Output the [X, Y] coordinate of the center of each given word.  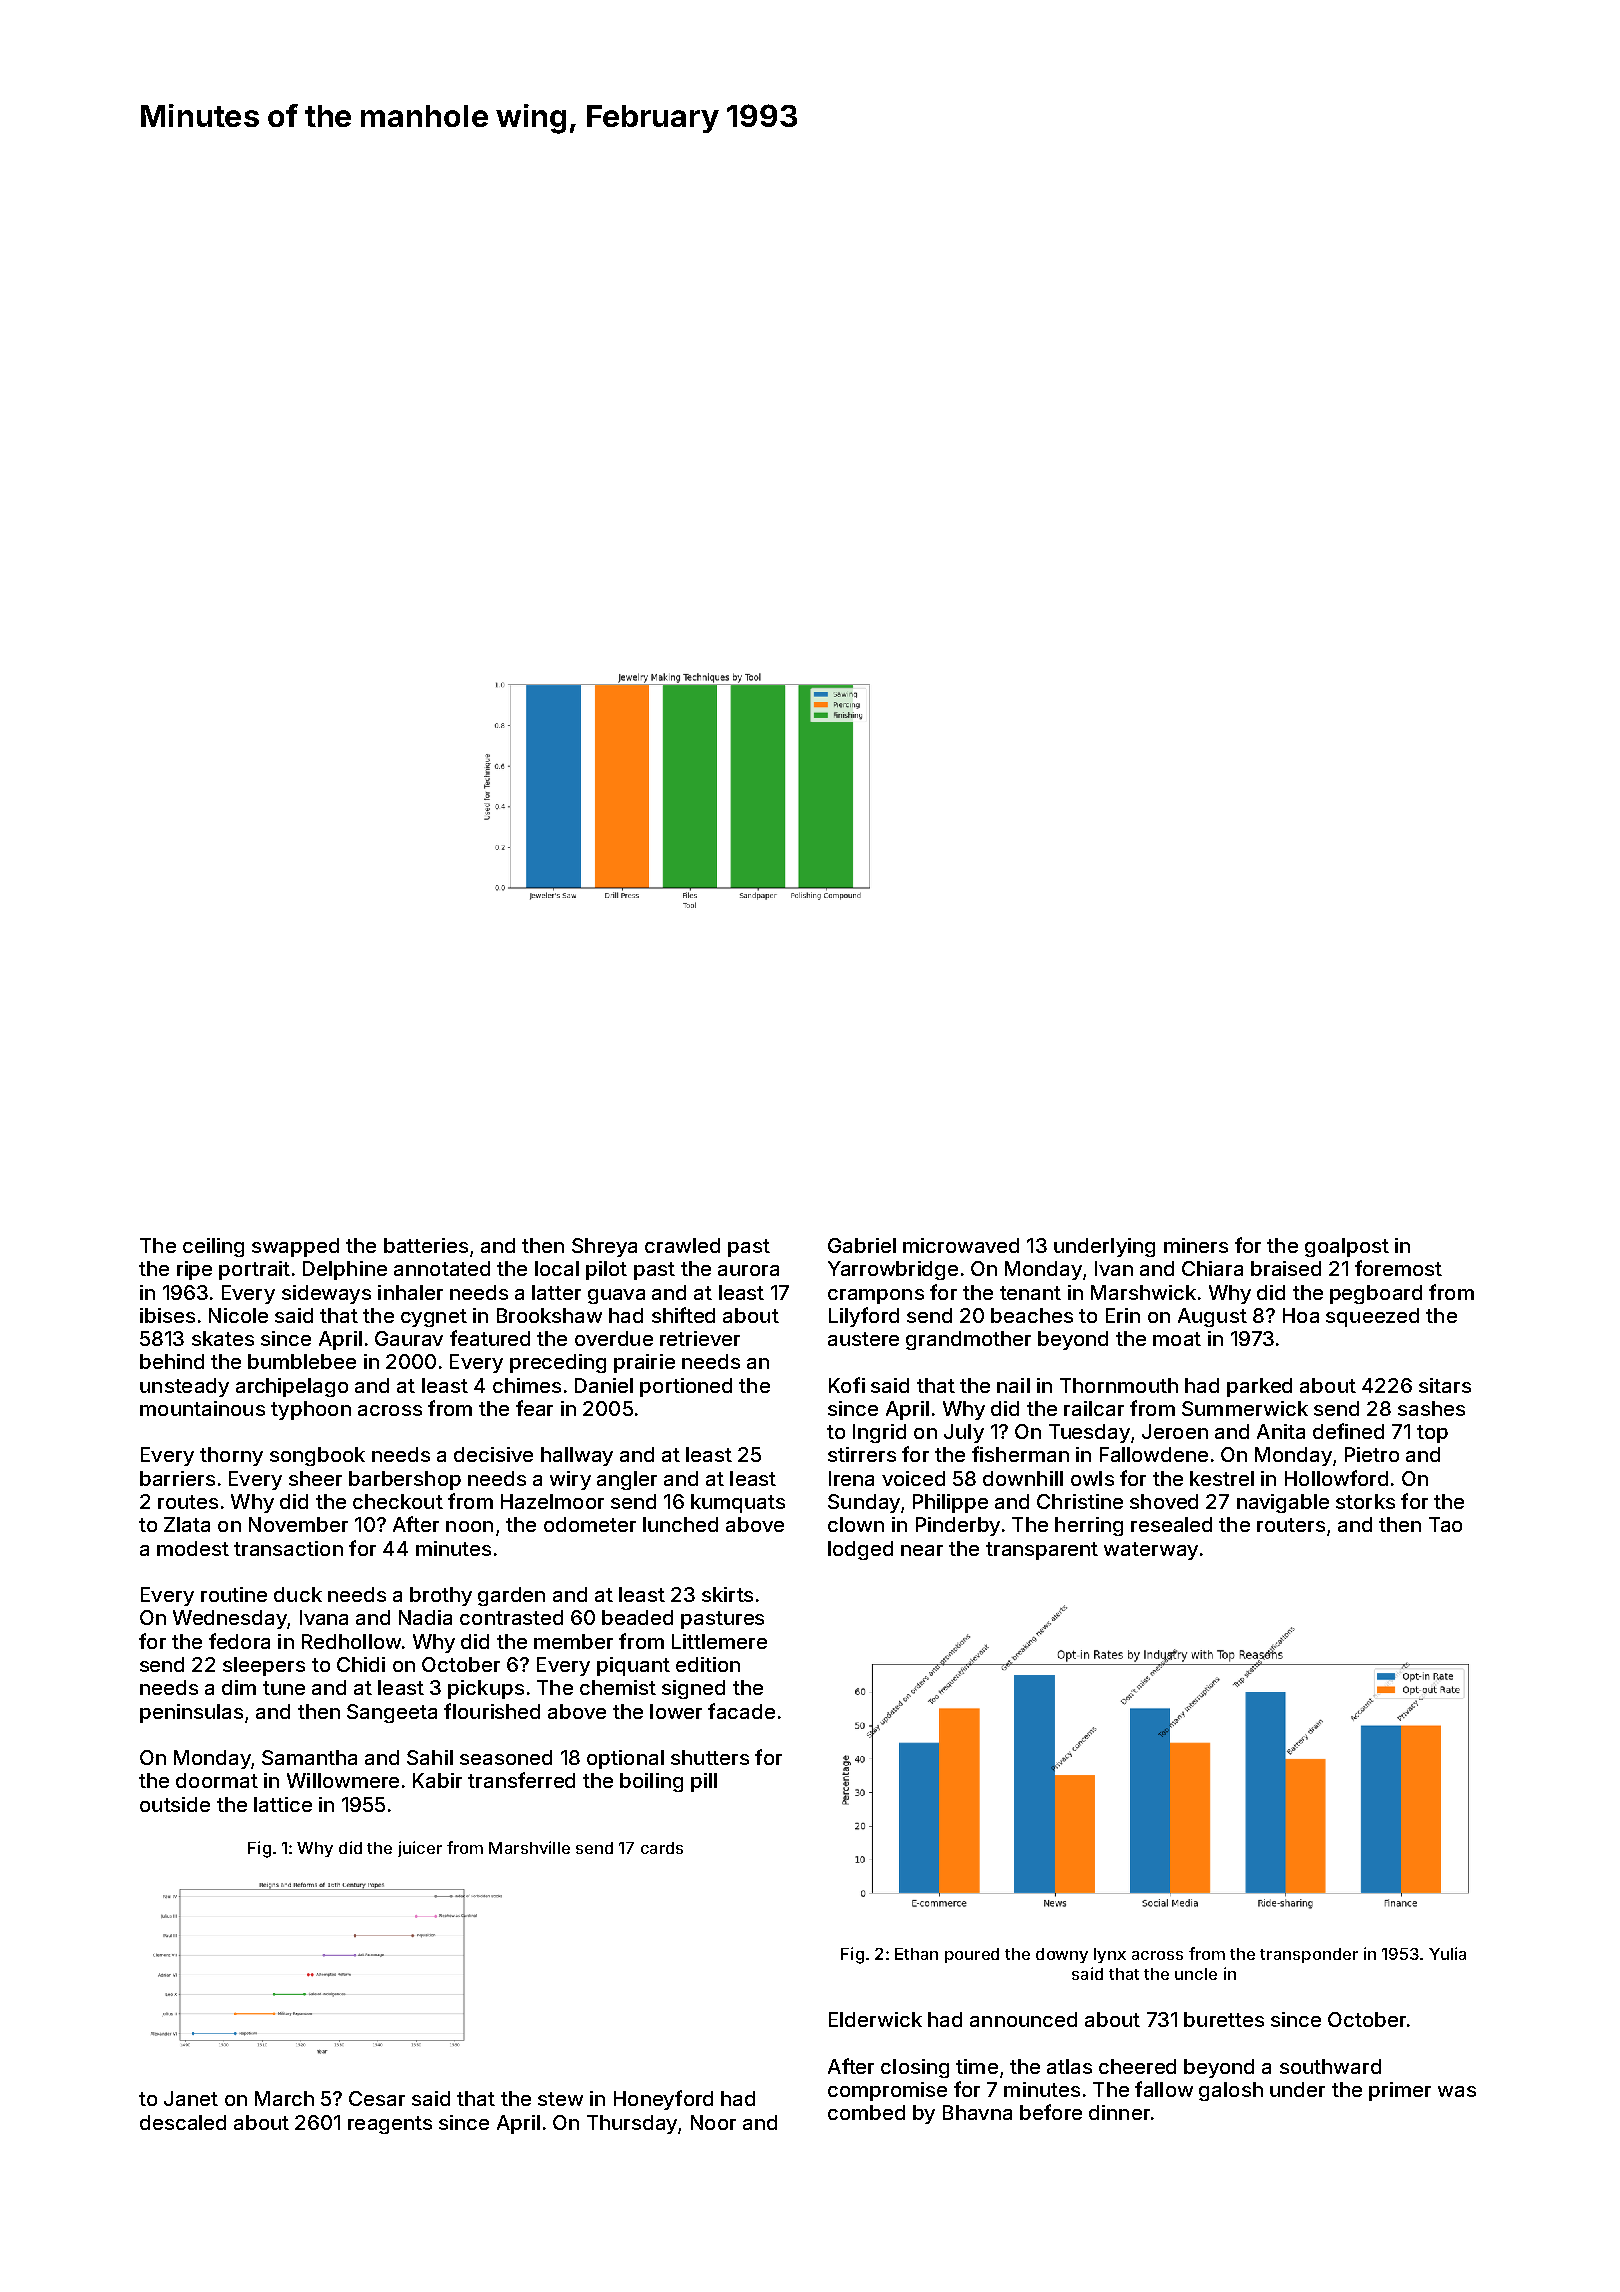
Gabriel [862, 1245]
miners [1196, 1245]
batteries [426, 1245]
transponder [1309, 1955]
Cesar [377, 2098]
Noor [713, 2122]
